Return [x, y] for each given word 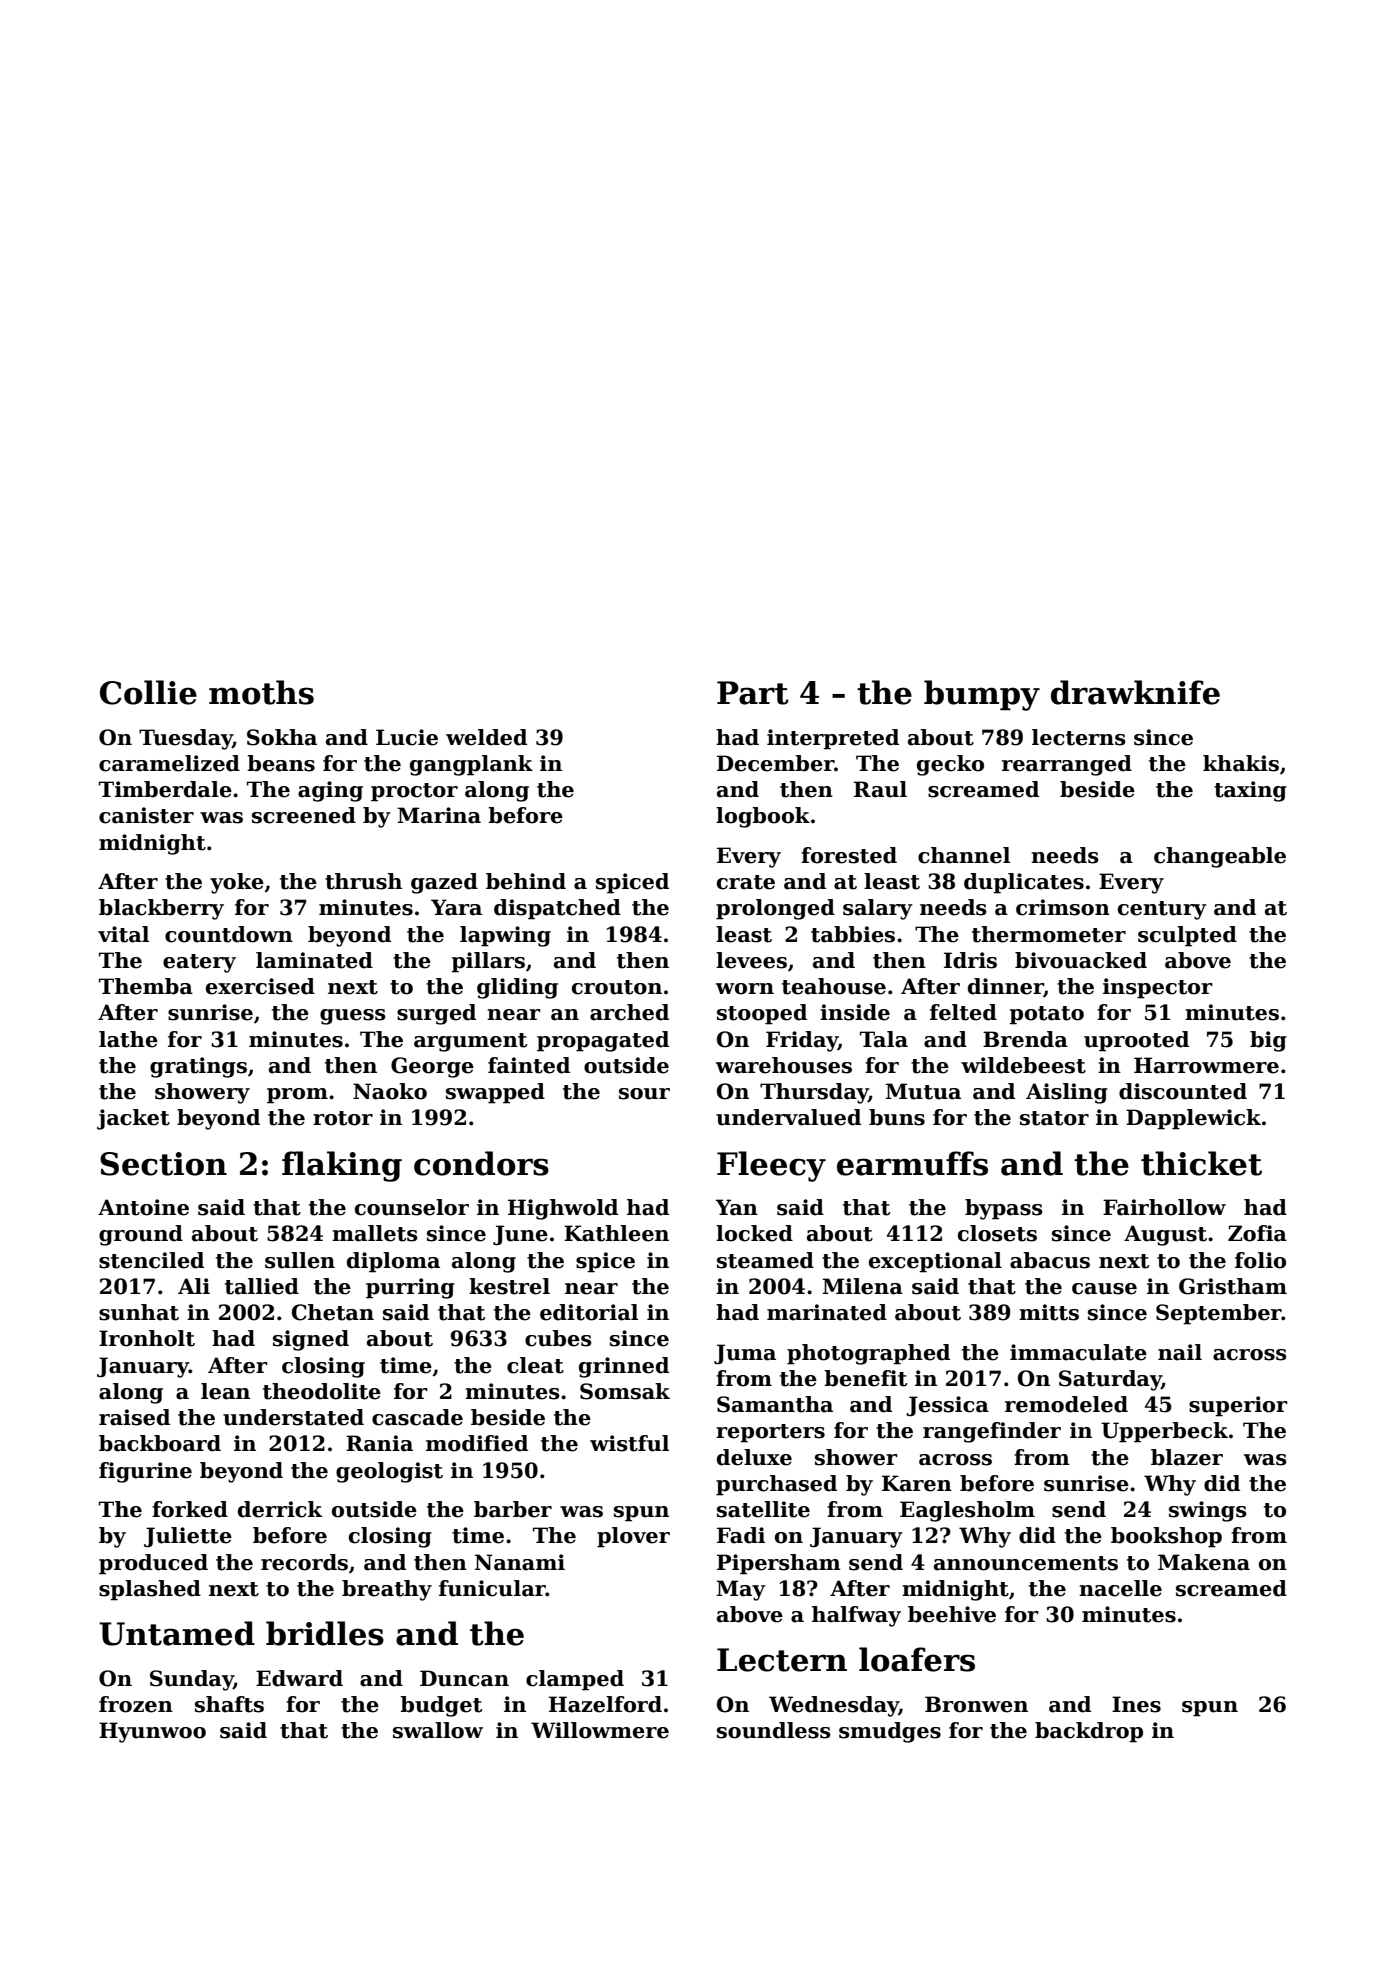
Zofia [1257, 1233]
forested [849, 855]
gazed [444, 883]
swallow [438, 1730]
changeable [1220, 857]
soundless [774, 1730]
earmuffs [912, 1163]
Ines [1136, 1704]
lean [225, 1391]
